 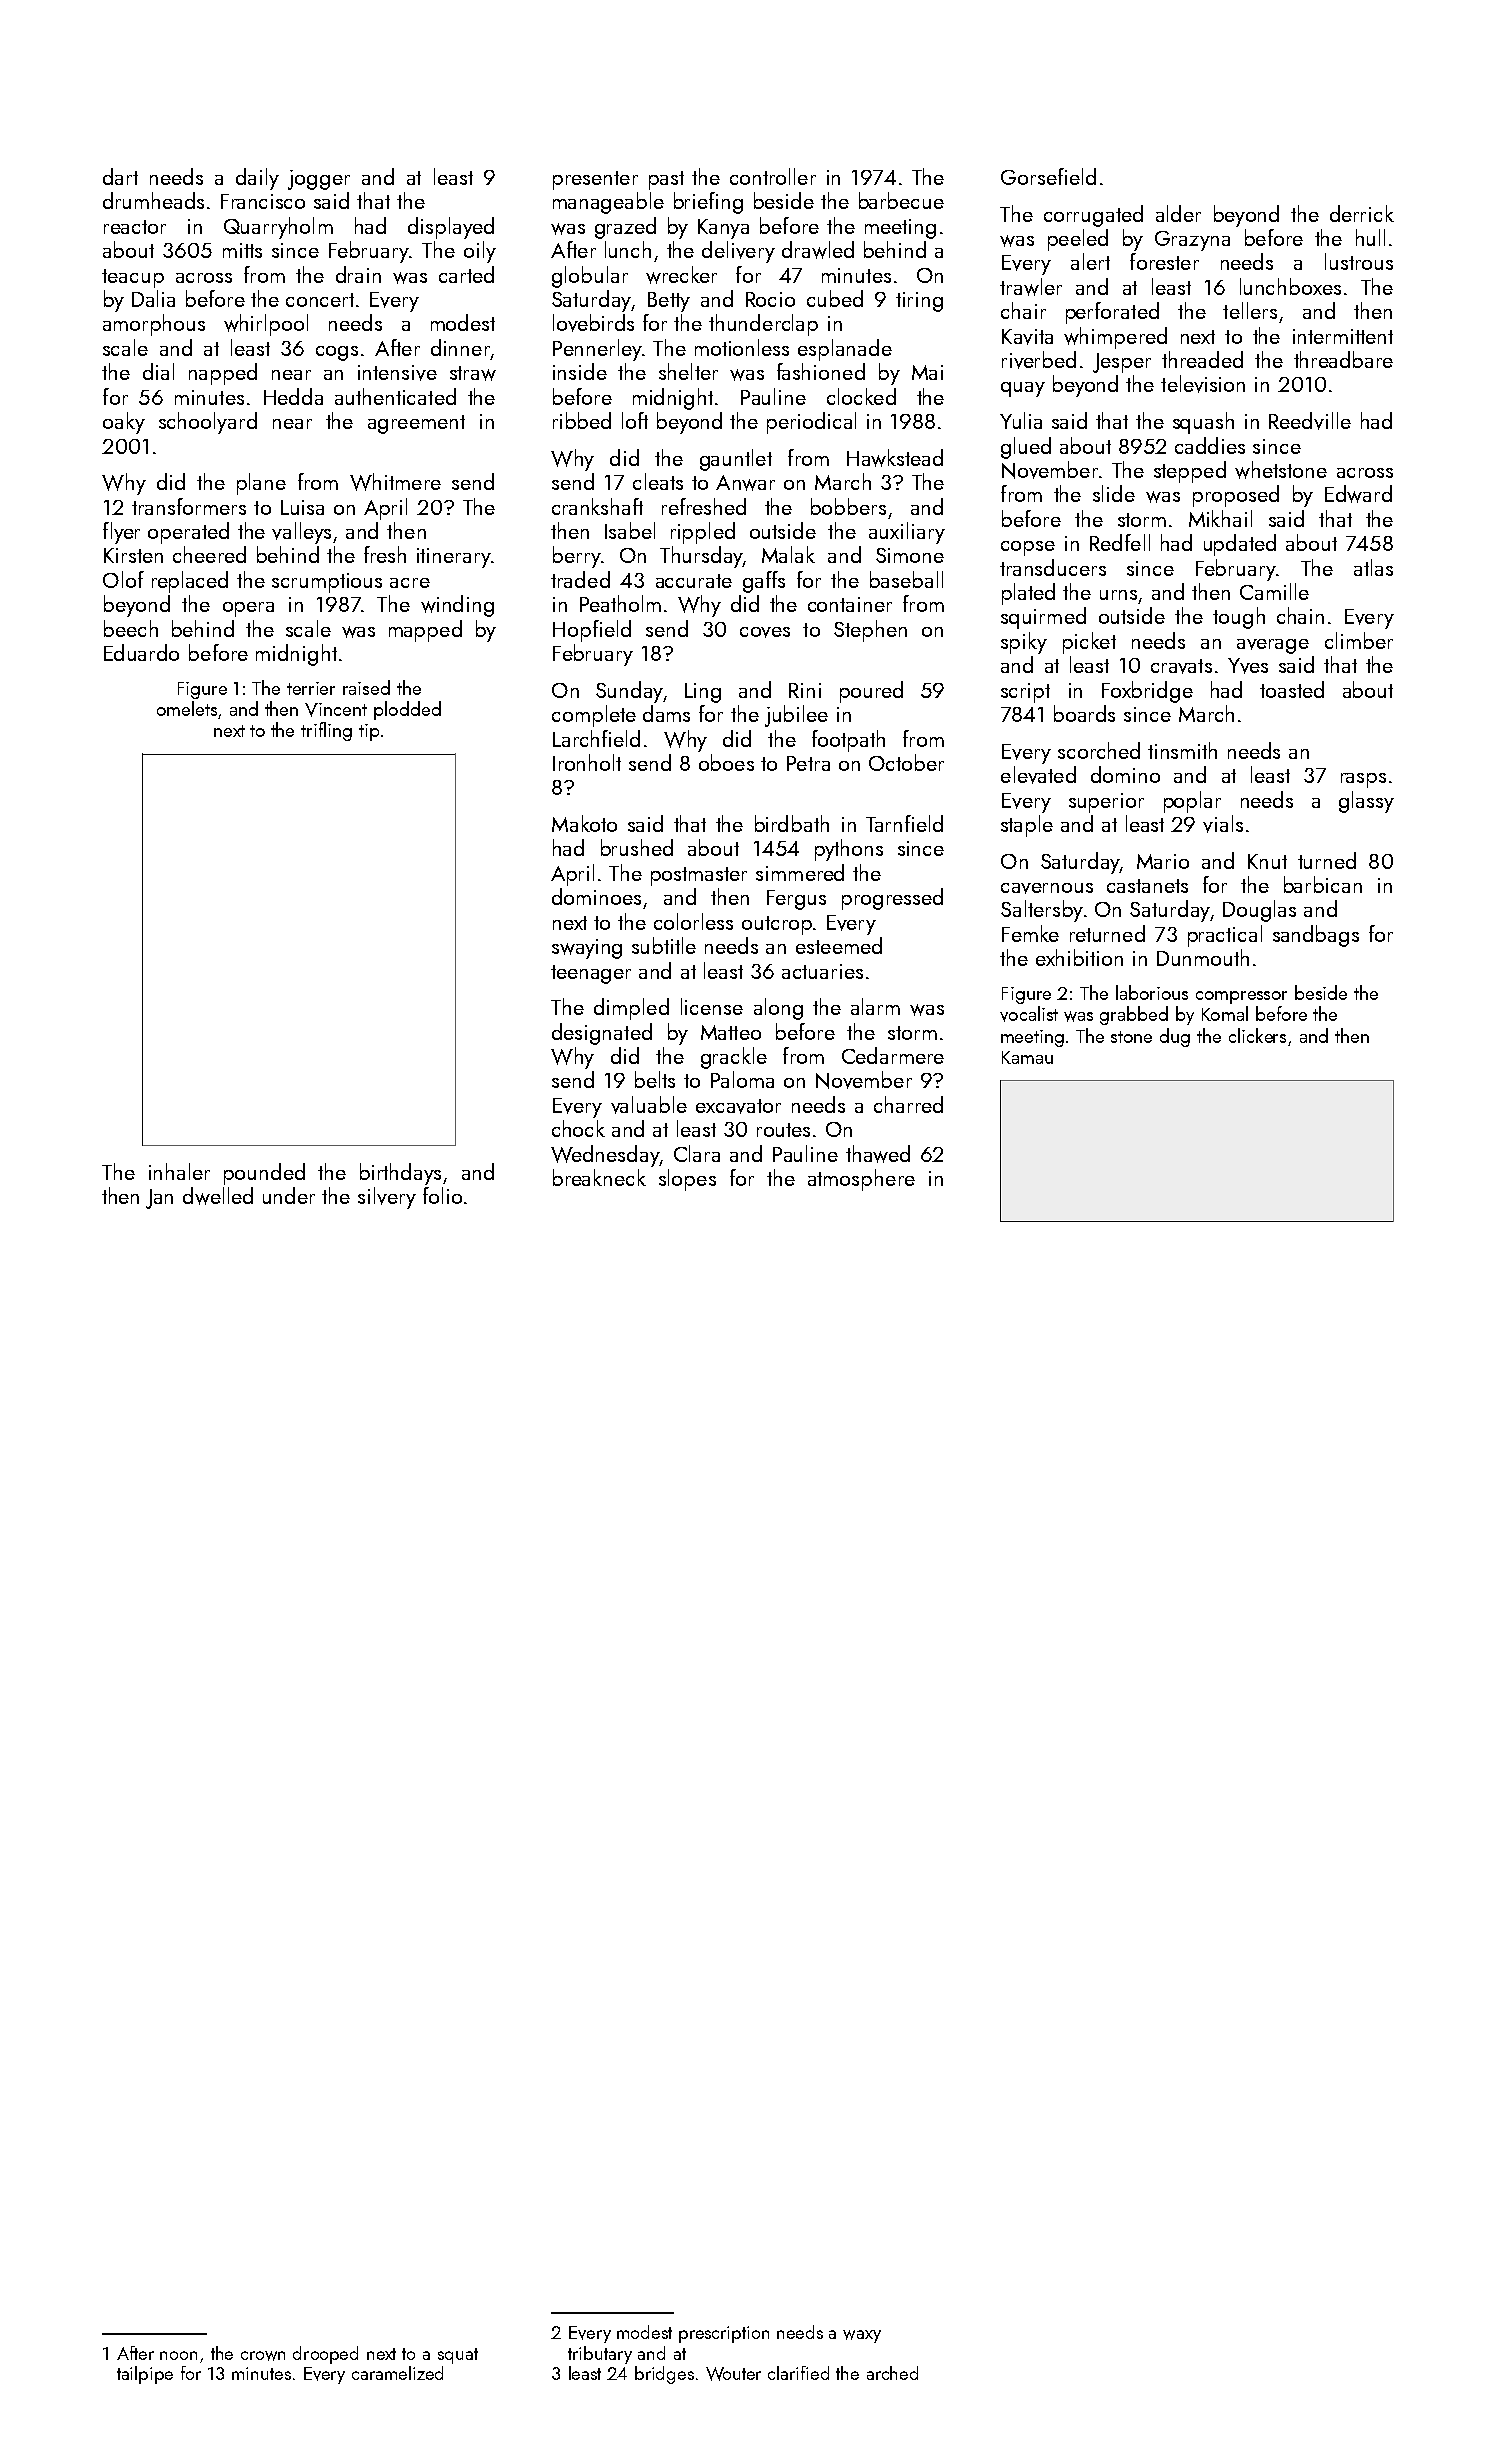 I want to click on slopes, so click(x=687, y=1180).
